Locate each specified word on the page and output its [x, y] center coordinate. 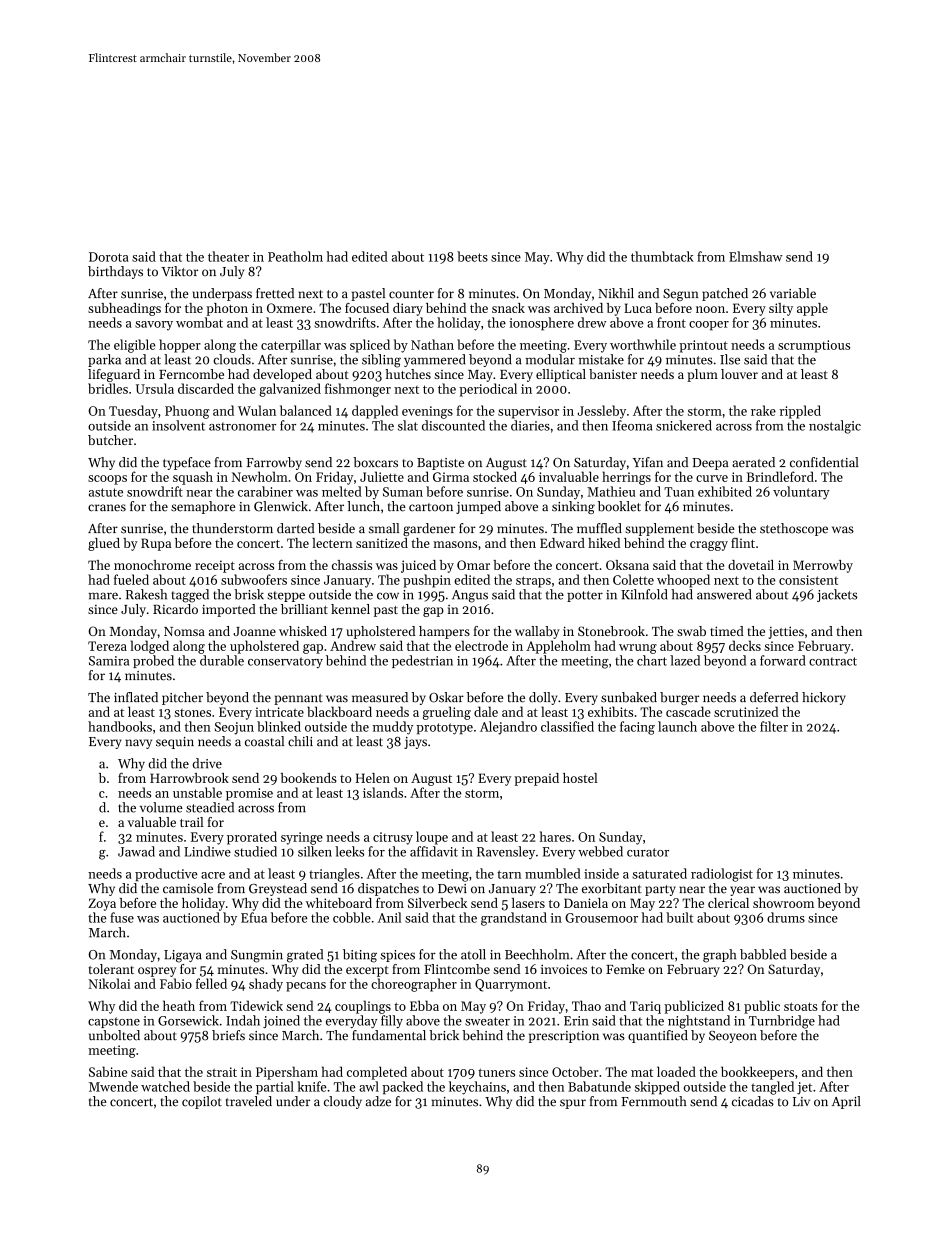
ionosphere [541, 324]
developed [282, 375]
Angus [470, 596]
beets [472, 256]
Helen [373, 778]
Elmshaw [756, 256]
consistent [808, 580]
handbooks [120, 726]
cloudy [343, 1102]
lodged [150, 647]
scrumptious [814, 346]
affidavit [434, 851]
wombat [199, 322]
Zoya [102, 904]
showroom [783, 903]
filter [774, 726]
